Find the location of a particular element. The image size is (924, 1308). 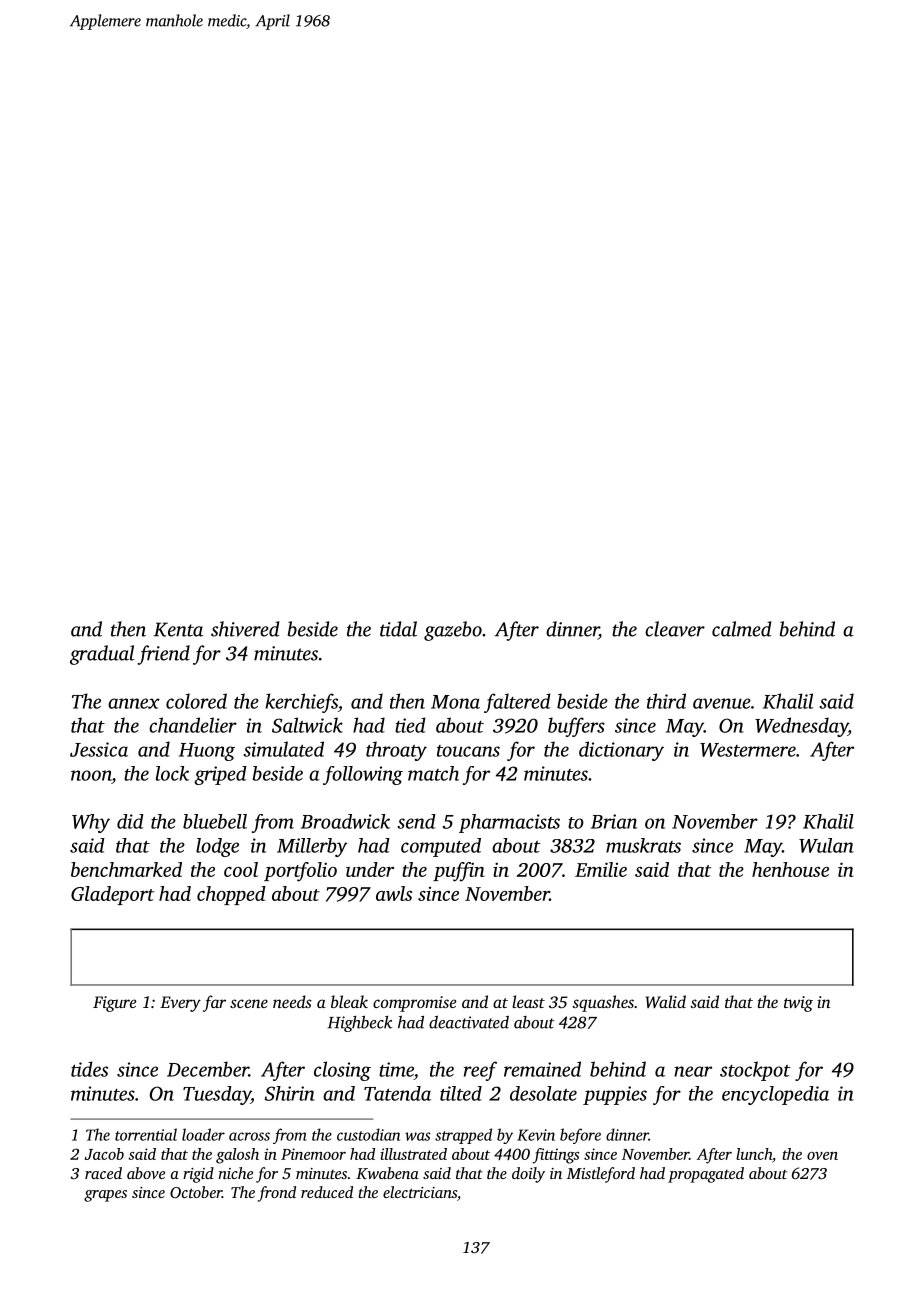

calmed is located at coordinates (741, 629).
